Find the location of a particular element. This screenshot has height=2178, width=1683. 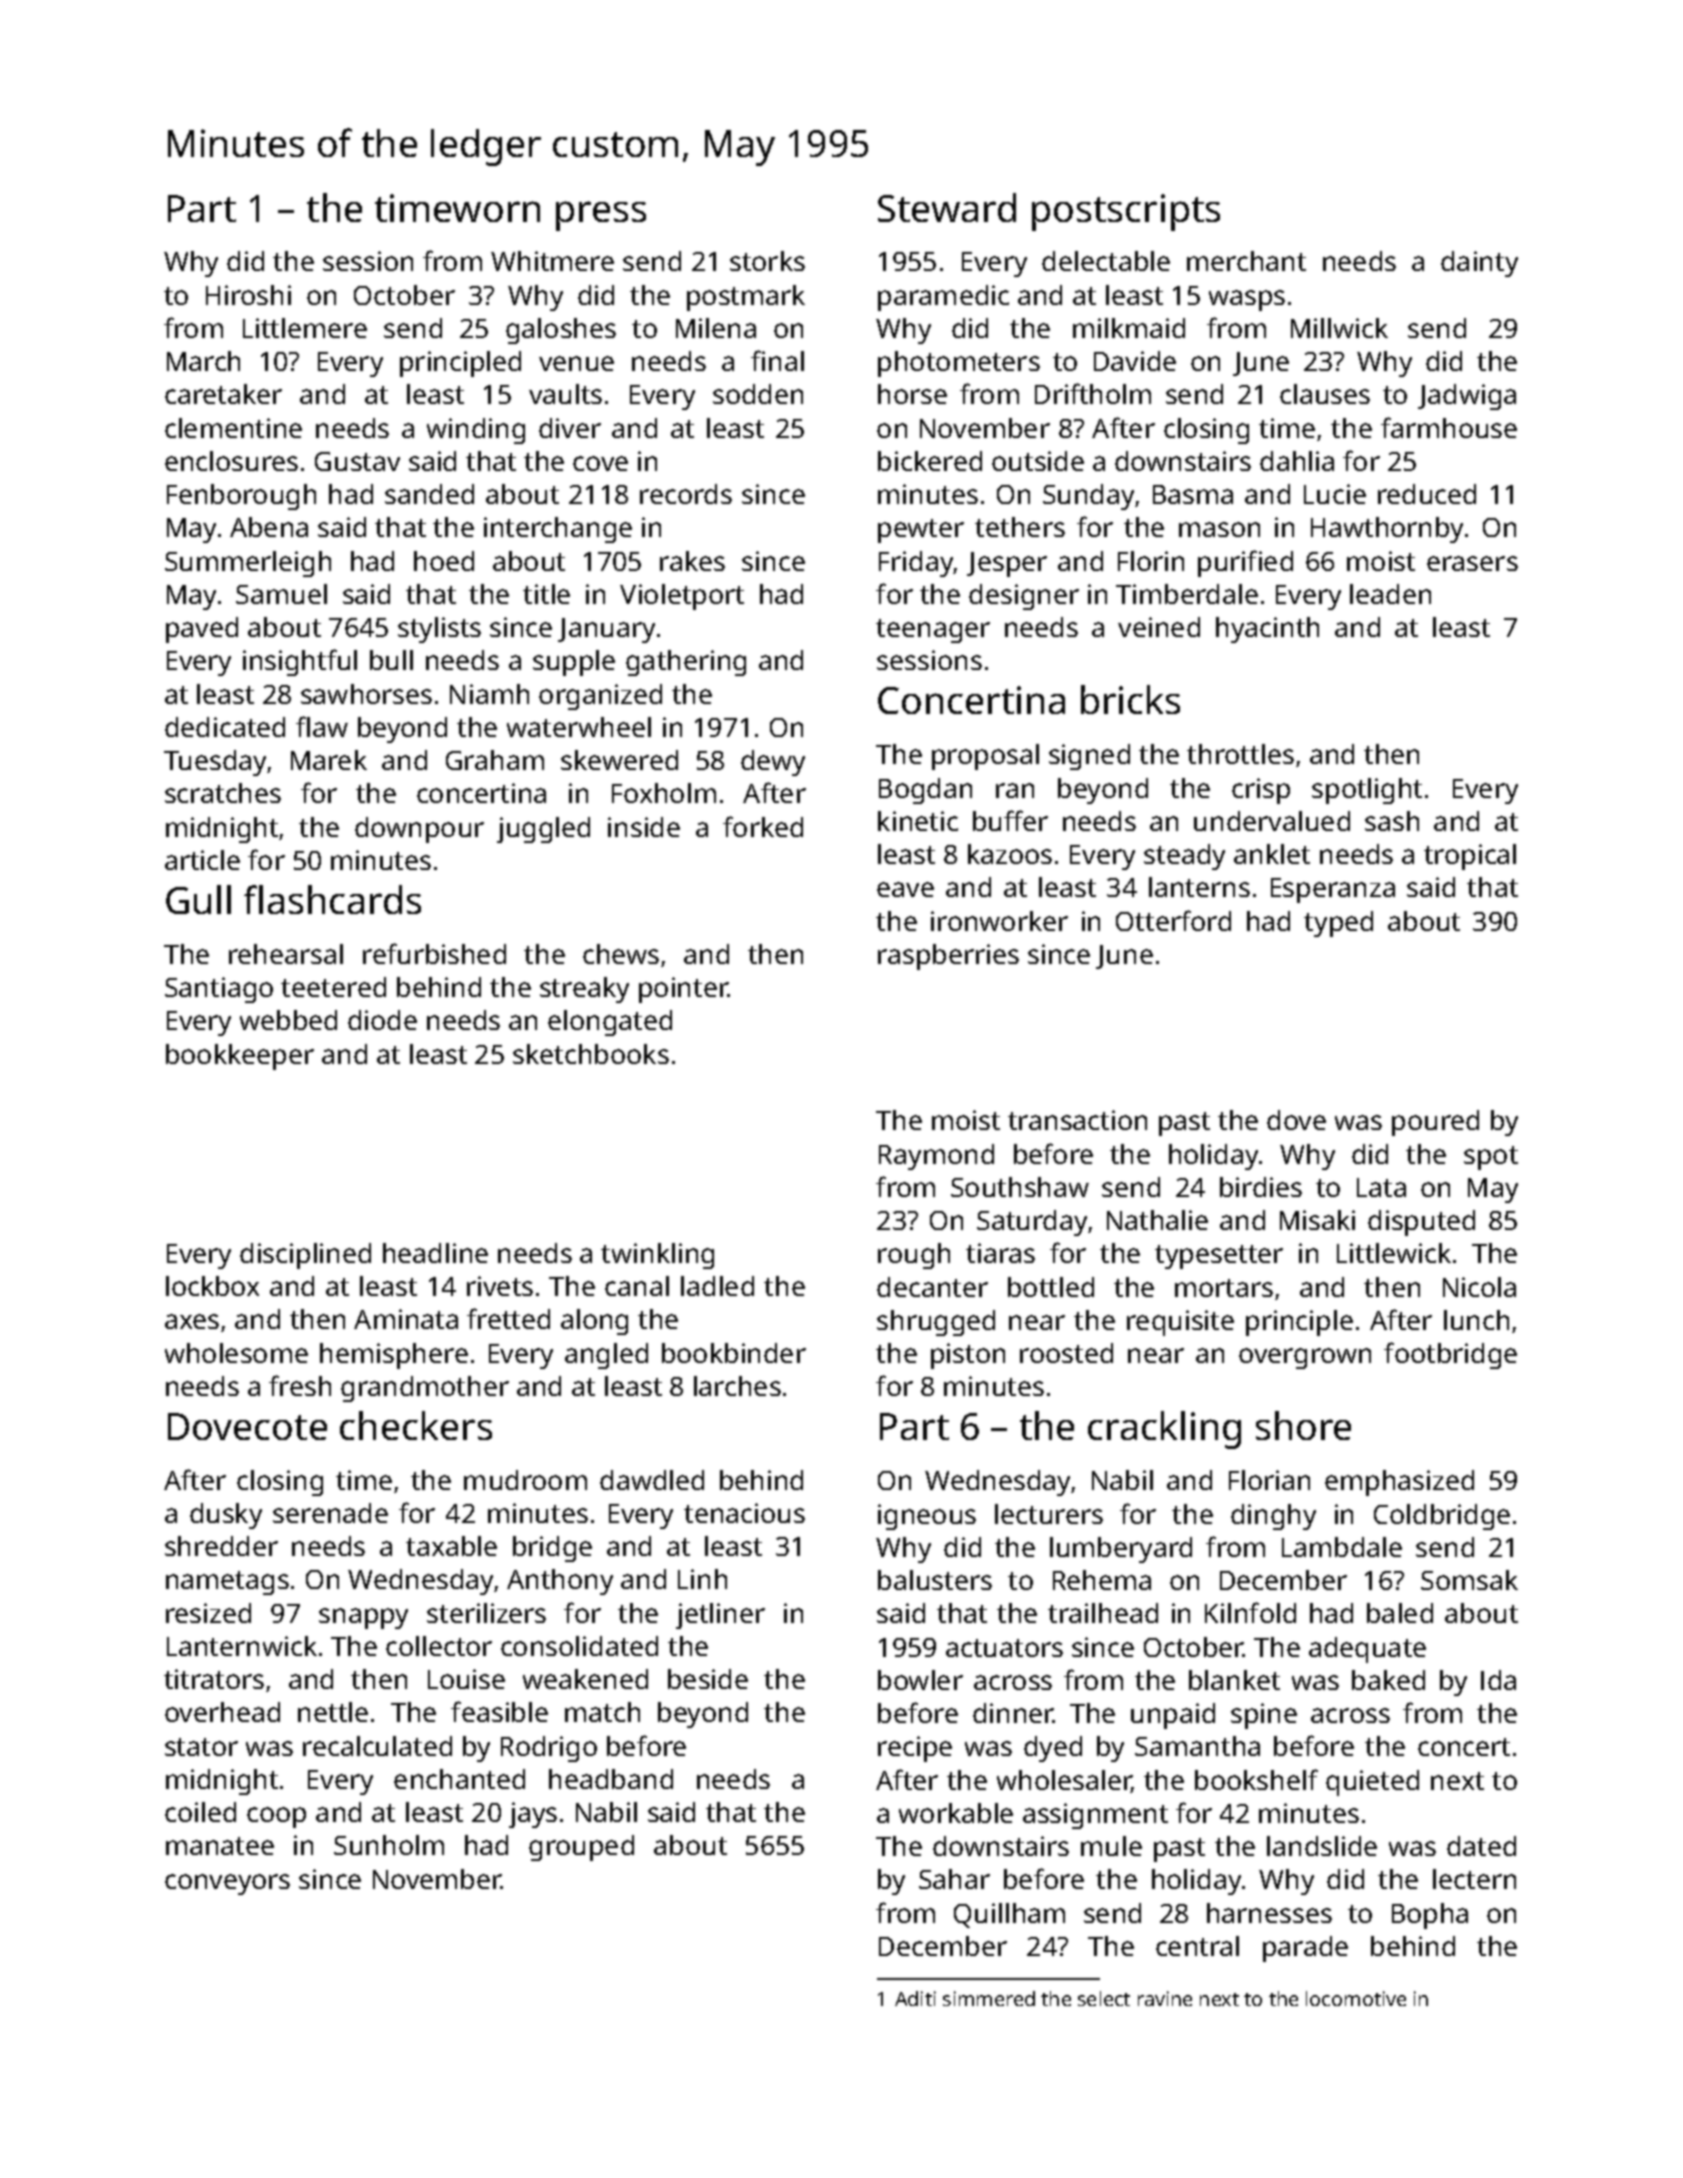

venue is located at coordinates (576, 363).
